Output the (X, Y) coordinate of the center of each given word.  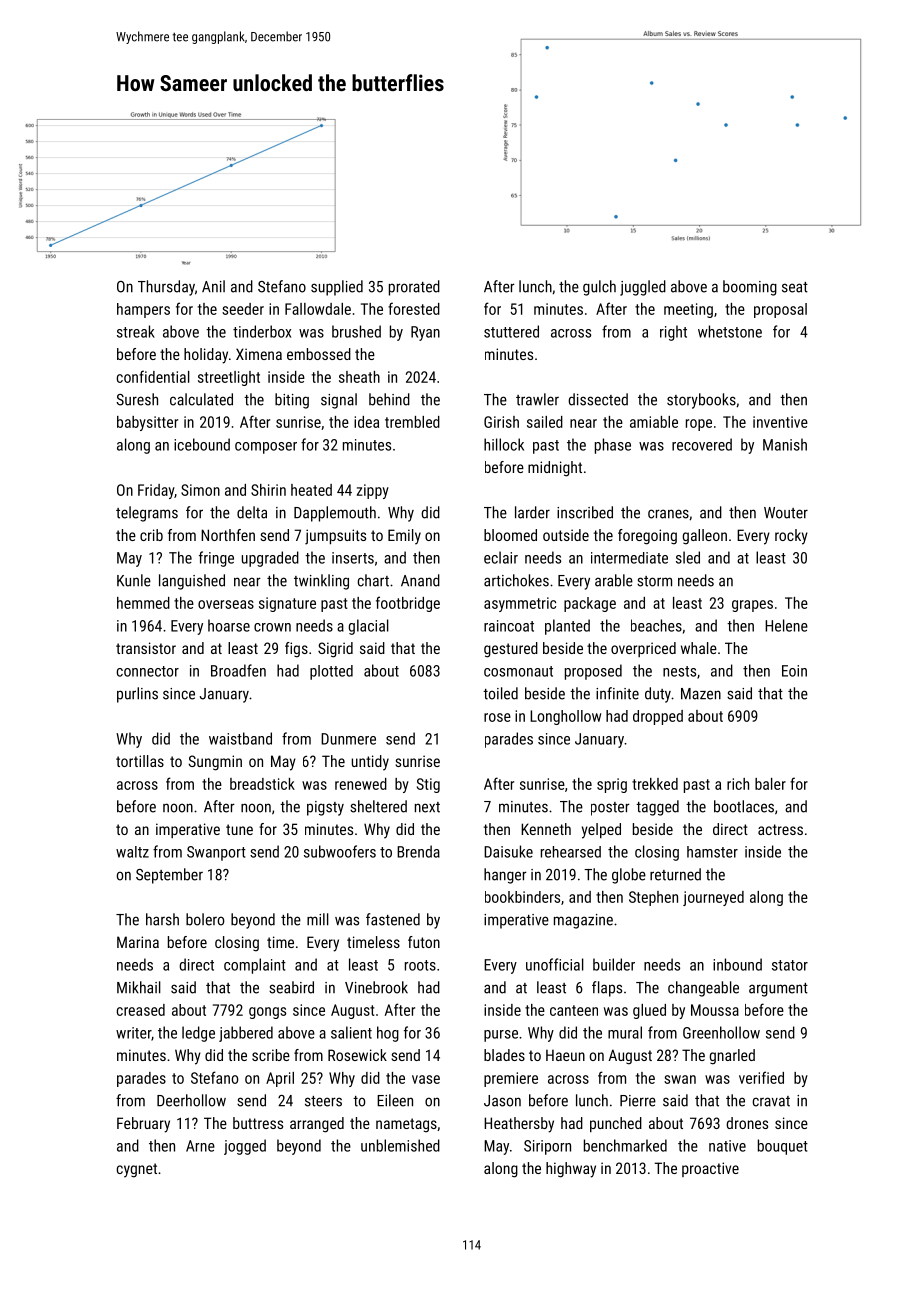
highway (571, 1170)
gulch (599, 288)
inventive (780, 422)
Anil (213, 286)
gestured (511, 650)
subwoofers (340, 851)
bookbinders (522, 897)
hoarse (229, 625)
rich (738, 784)
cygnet (137, 1170)
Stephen (653, 898)
